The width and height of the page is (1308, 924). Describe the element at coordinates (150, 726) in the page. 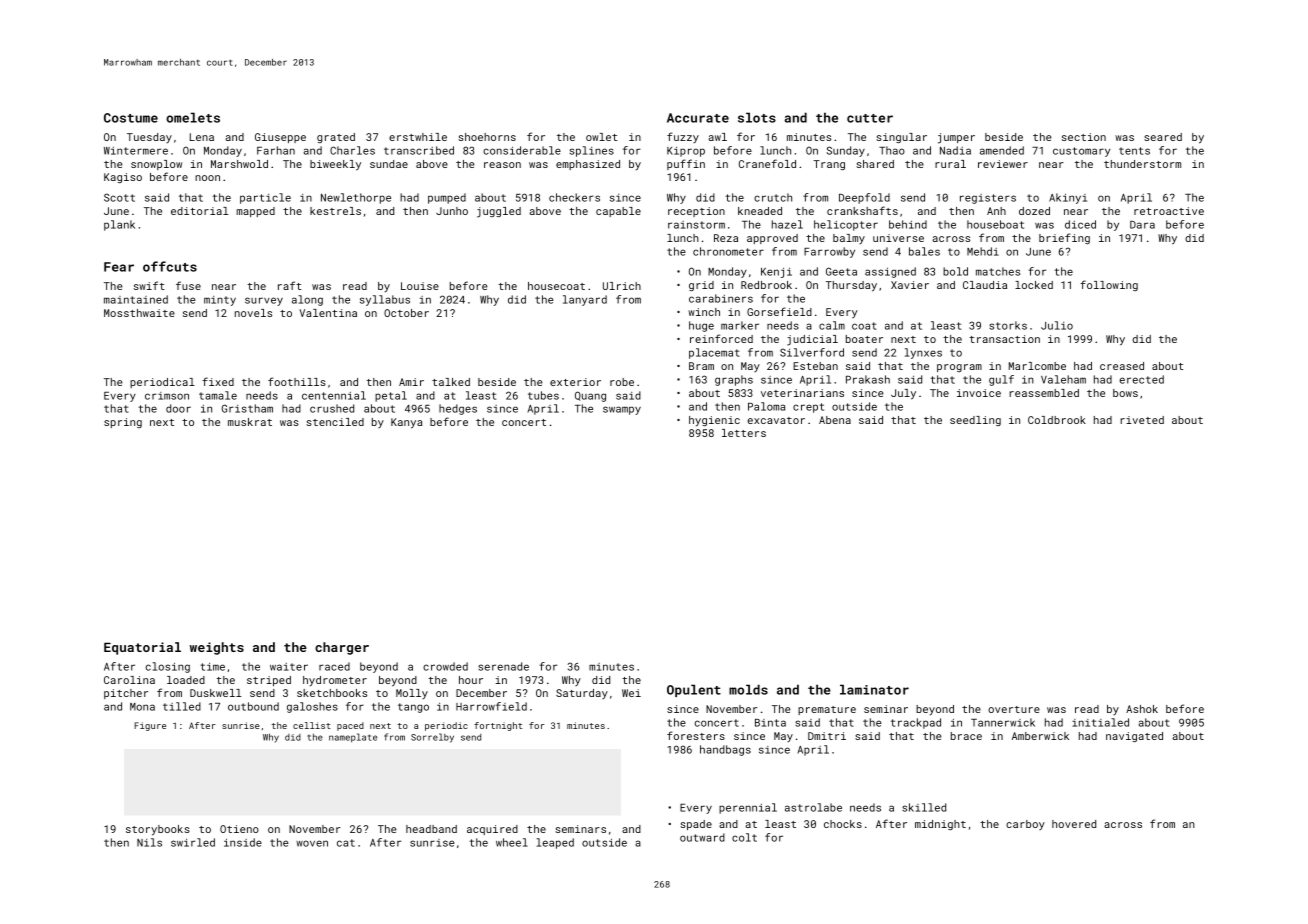

I see `Figure` at that location.
